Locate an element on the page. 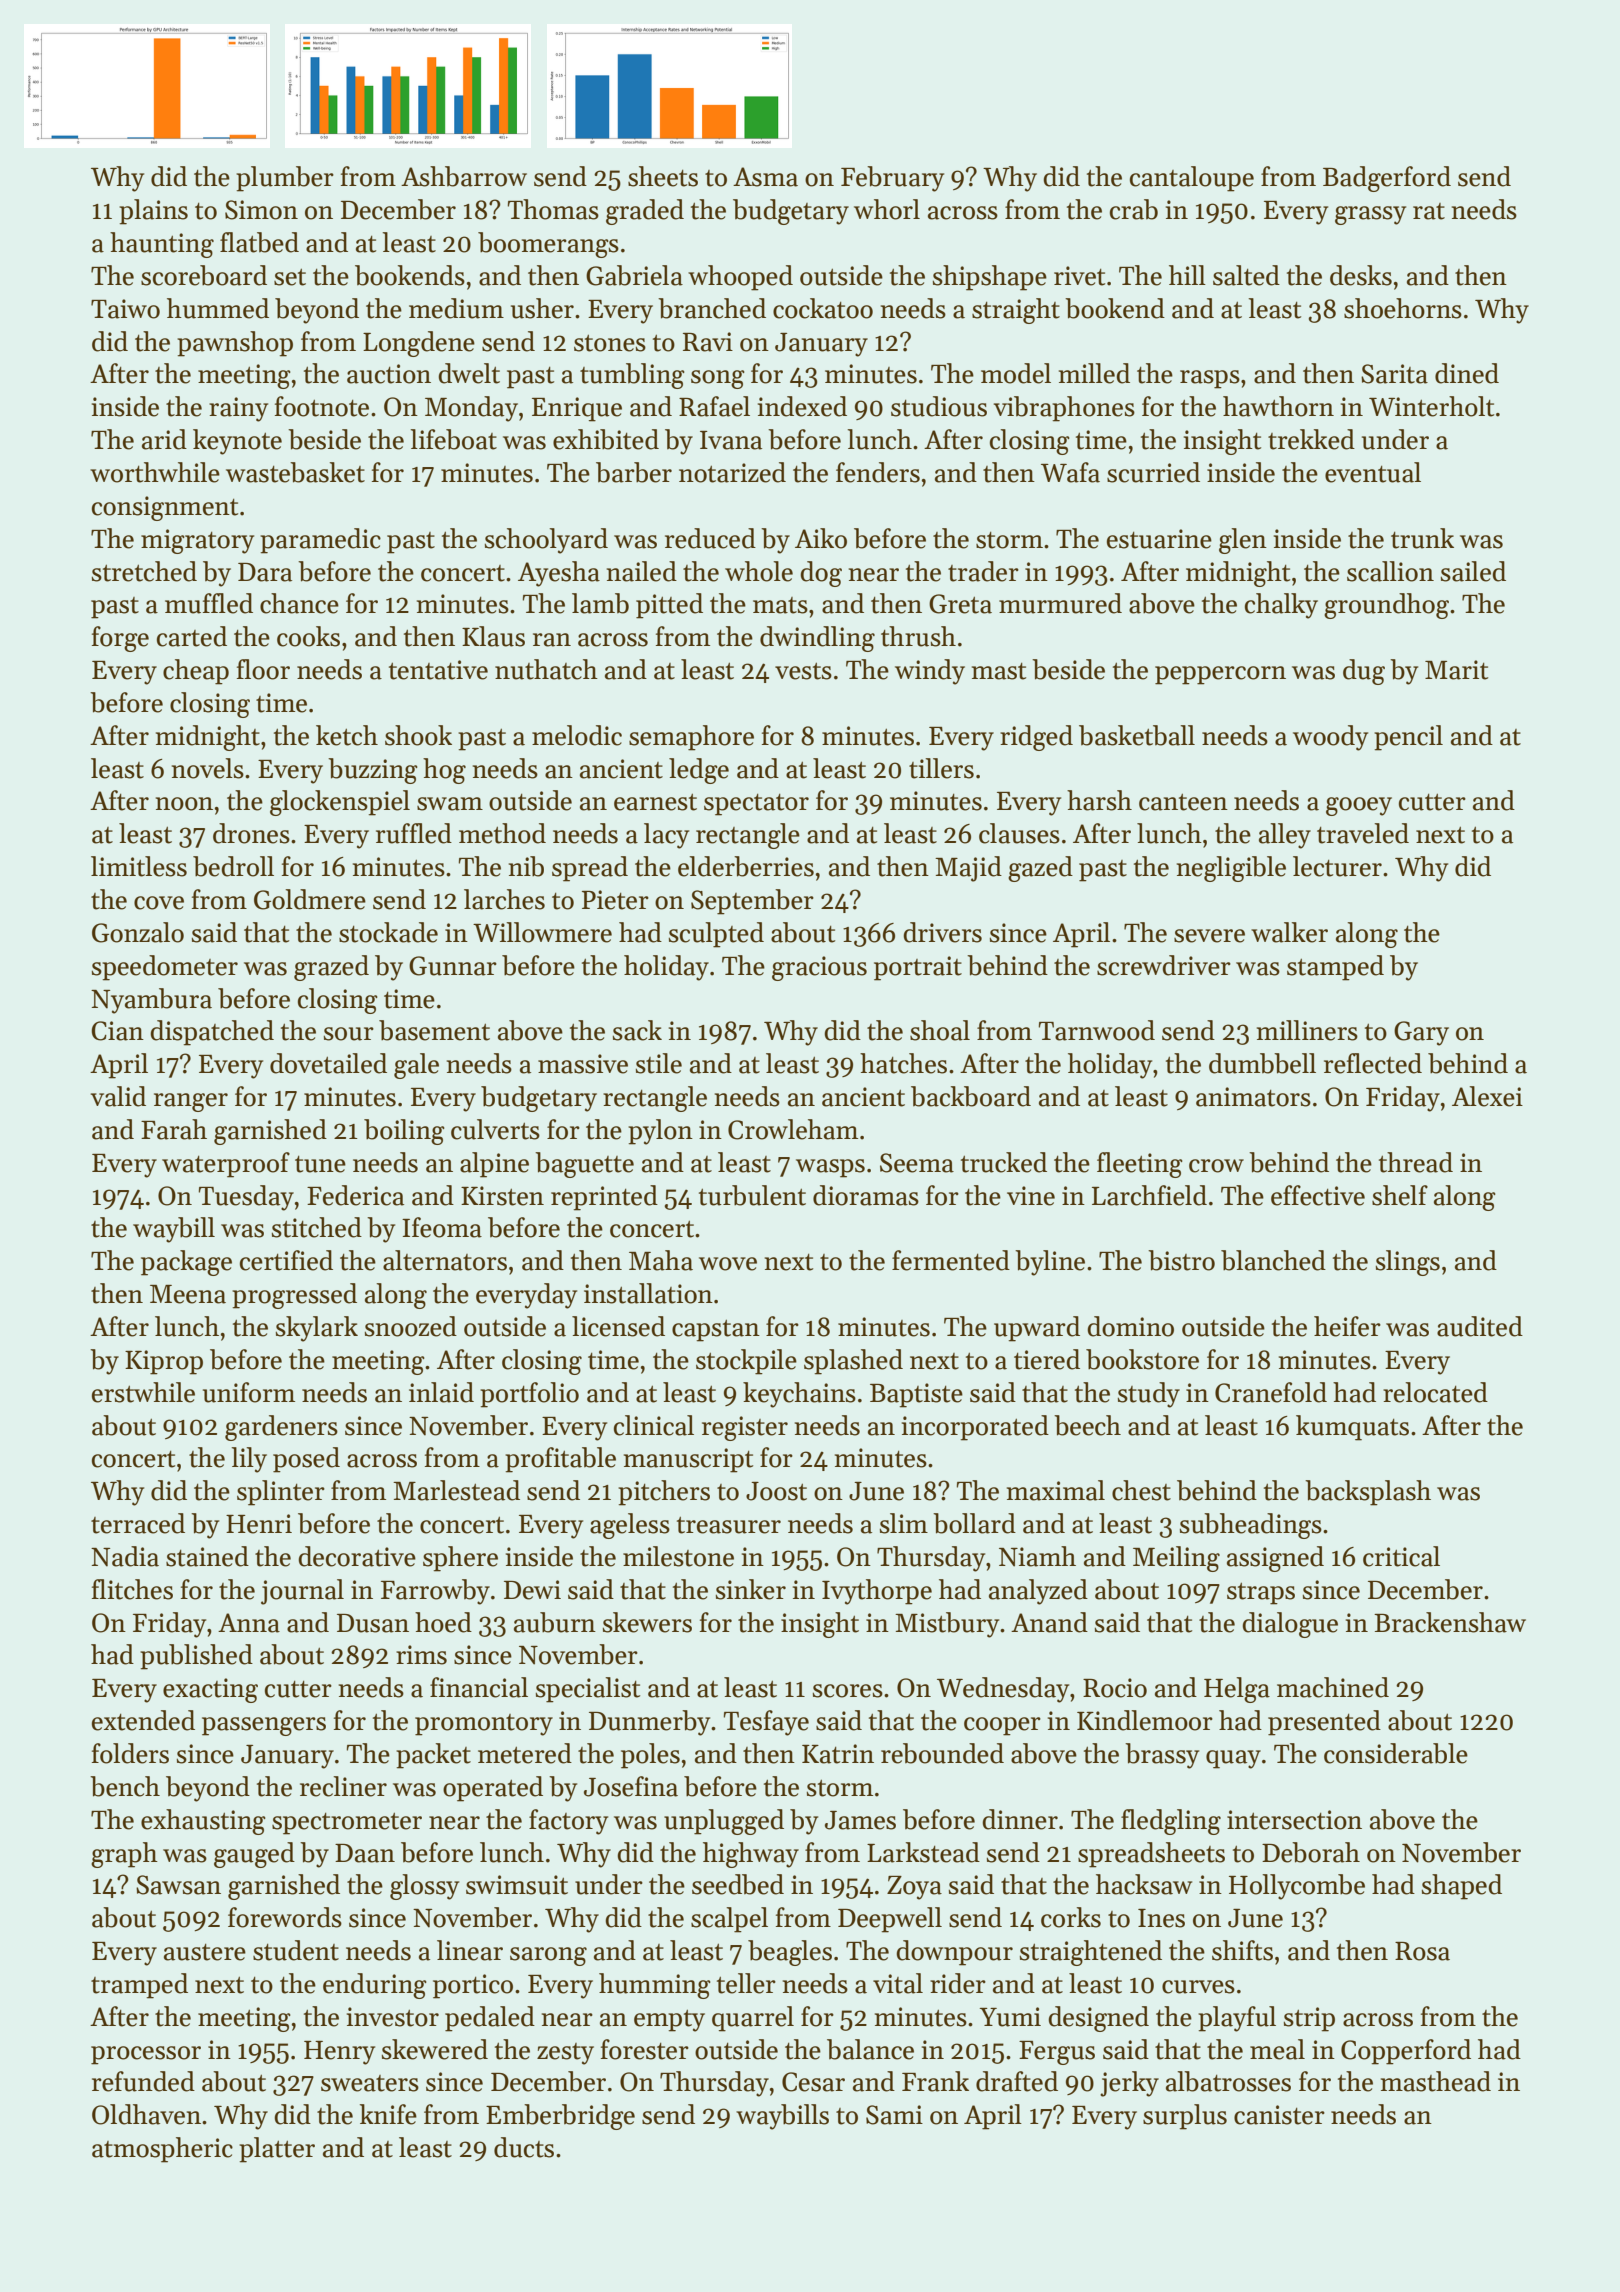  pitted is located at coordinates (669, 606).
